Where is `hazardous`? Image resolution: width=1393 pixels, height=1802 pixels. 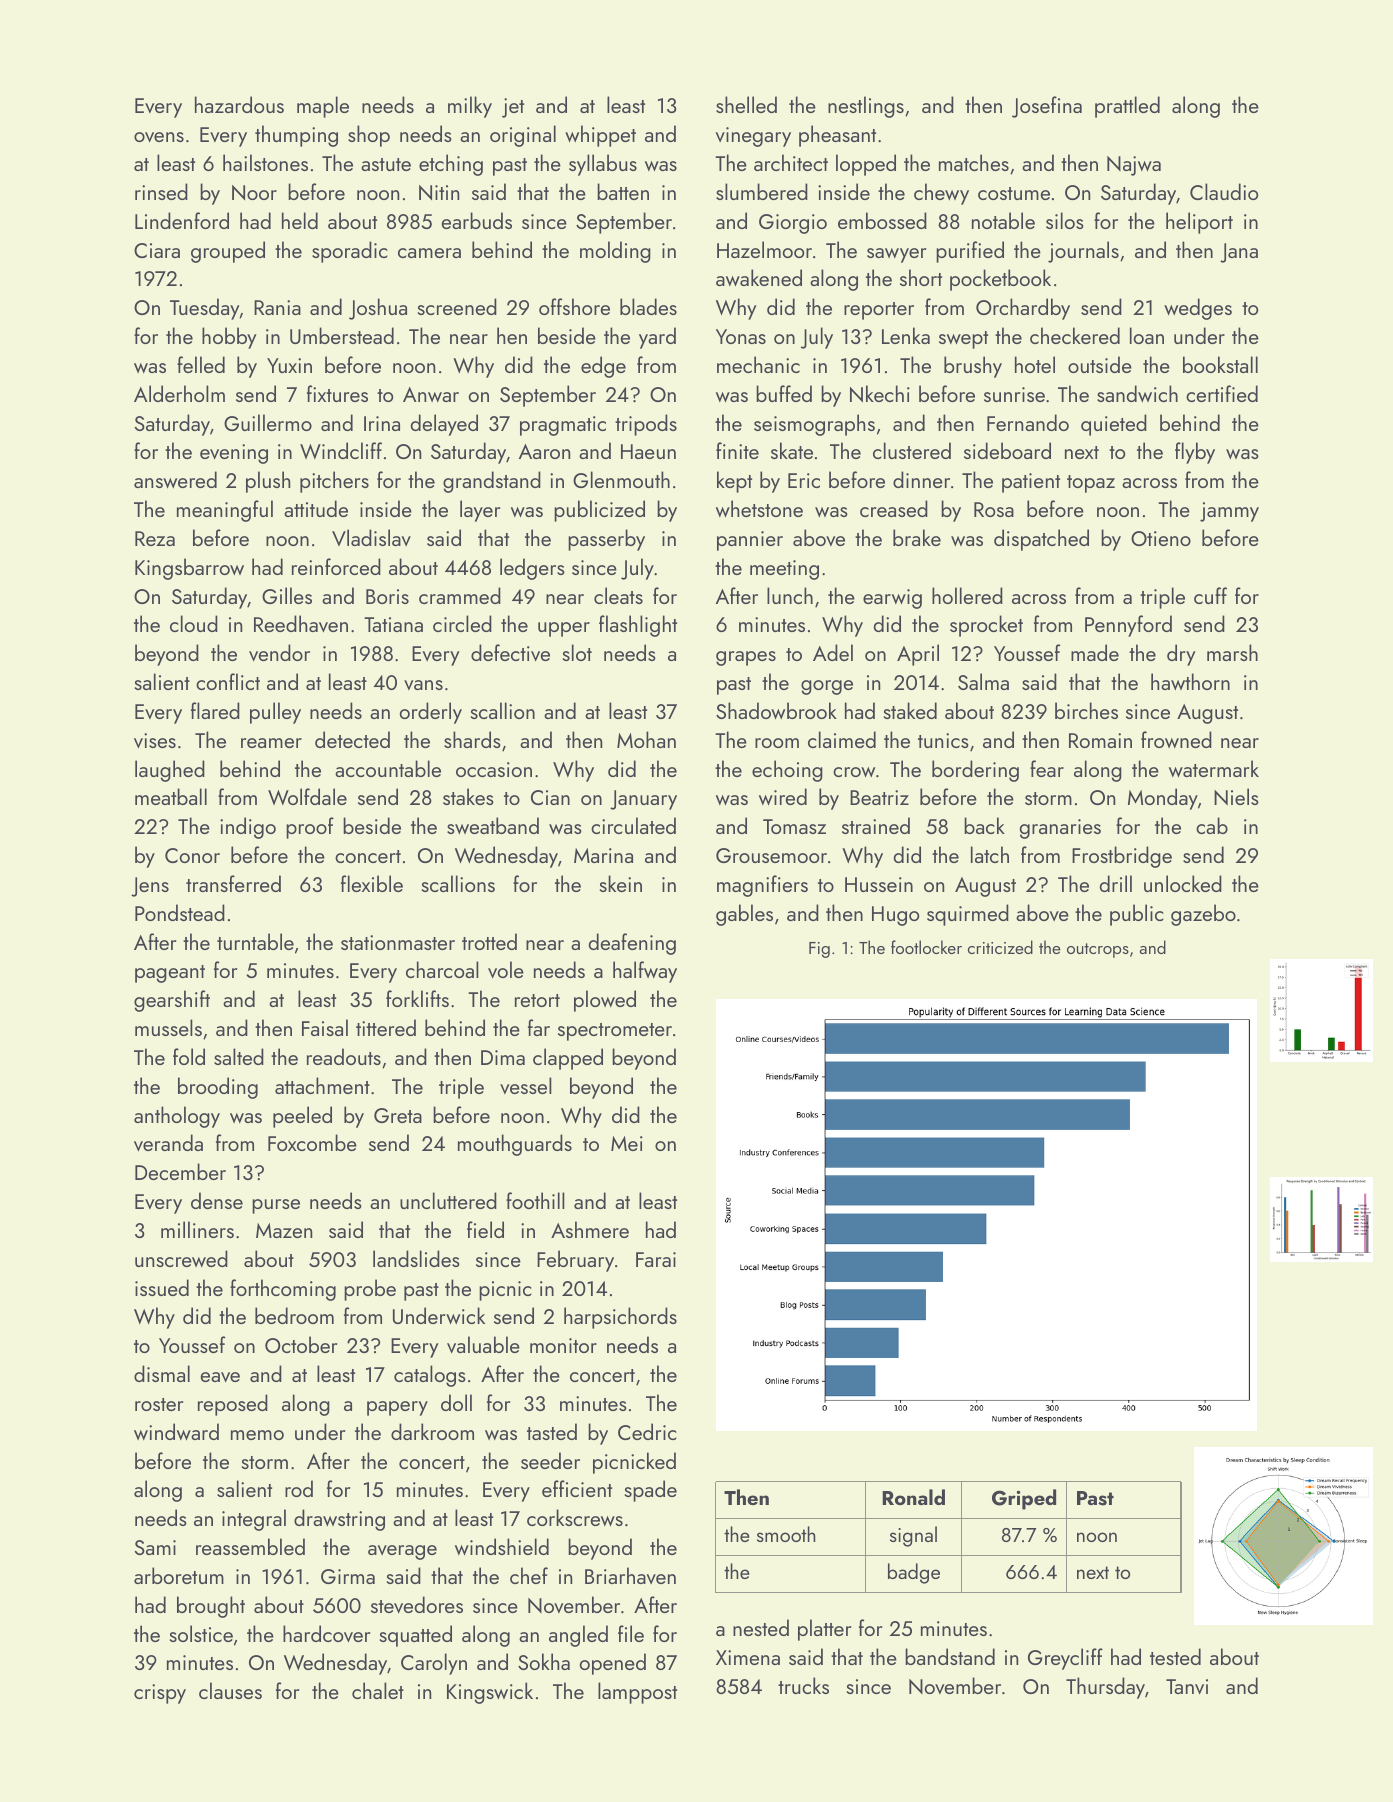 hazardous is located at coordinates (239, 104).
